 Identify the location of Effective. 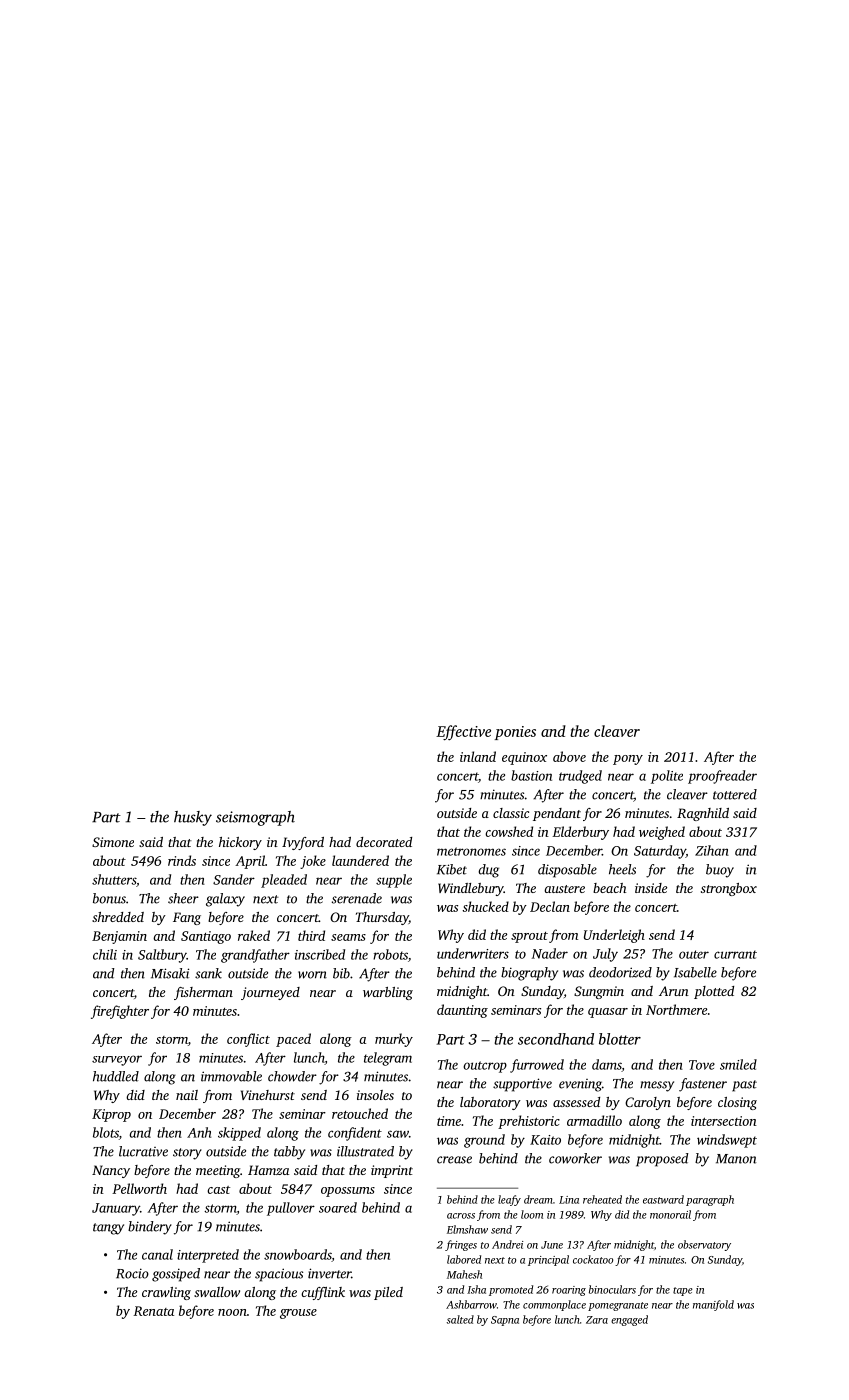
(463, 733).
